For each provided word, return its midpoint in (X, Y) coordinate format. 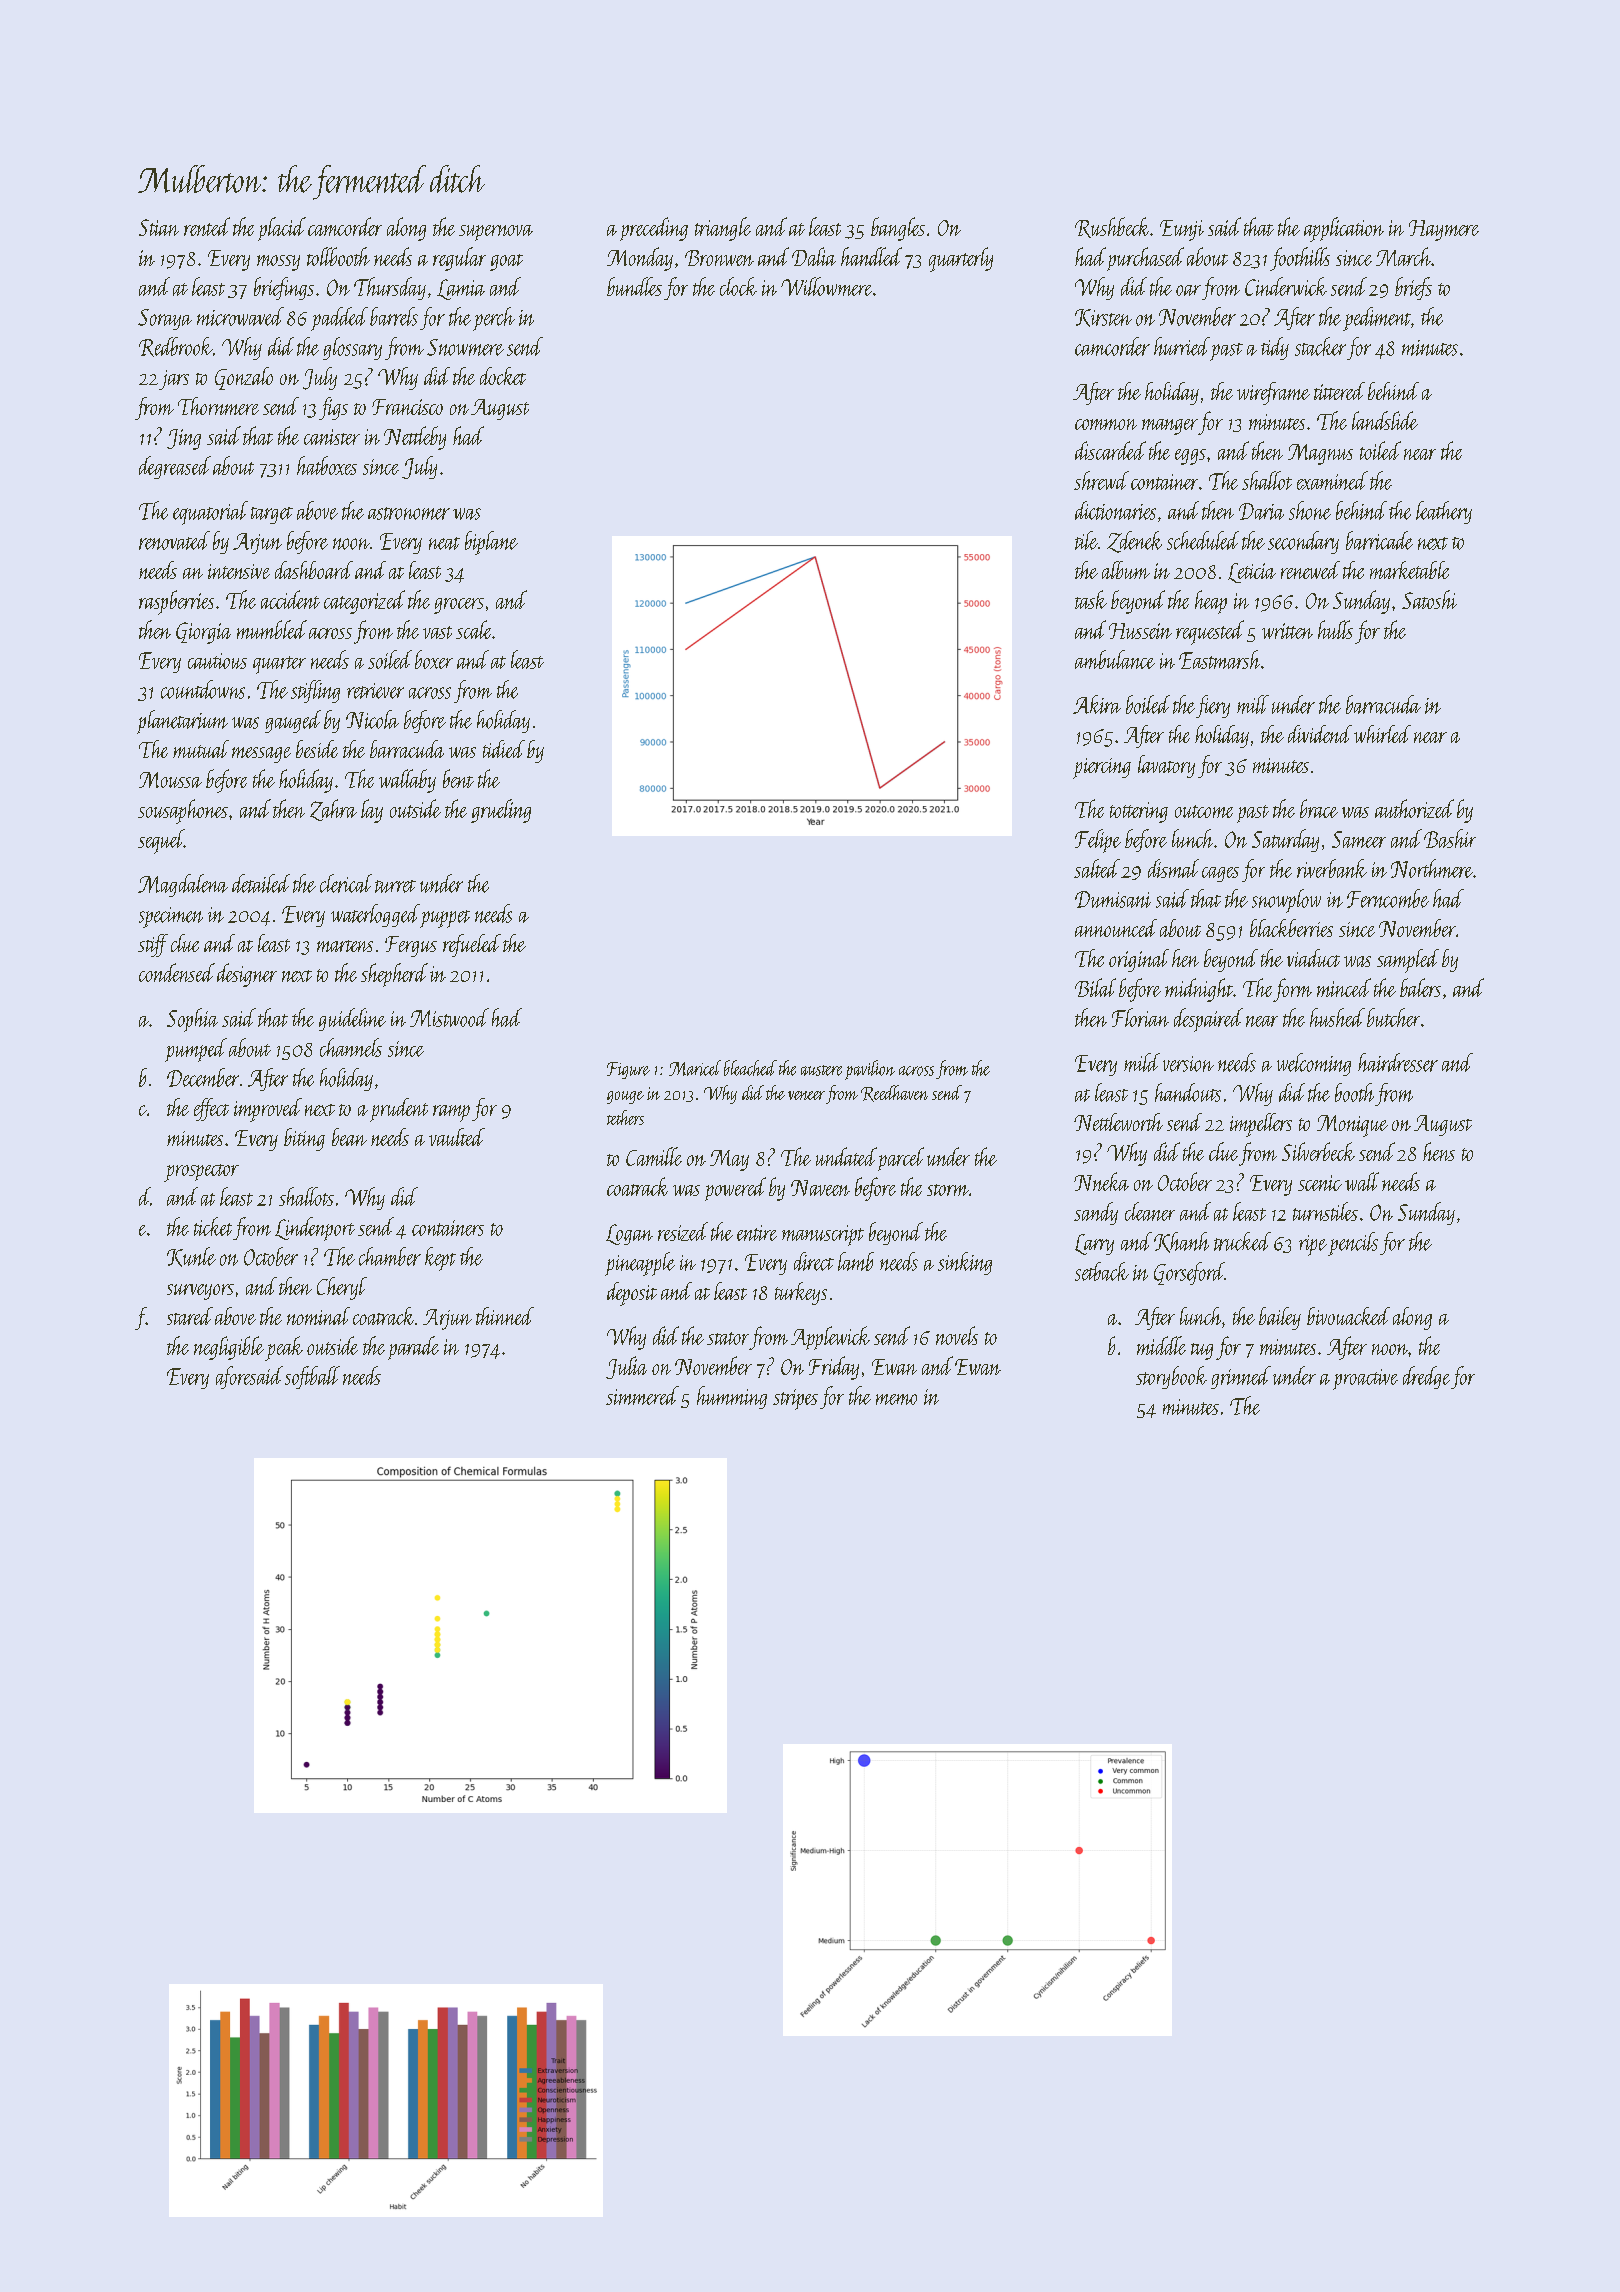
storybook (1171, 1377)
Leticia (1252, 573)
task (1091, 599)
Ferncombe (1388, 898)
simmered (642, 1395)
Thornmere (218, 406)
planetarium (182, 722)
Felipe (1098, 841)
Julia (626, 1367)
